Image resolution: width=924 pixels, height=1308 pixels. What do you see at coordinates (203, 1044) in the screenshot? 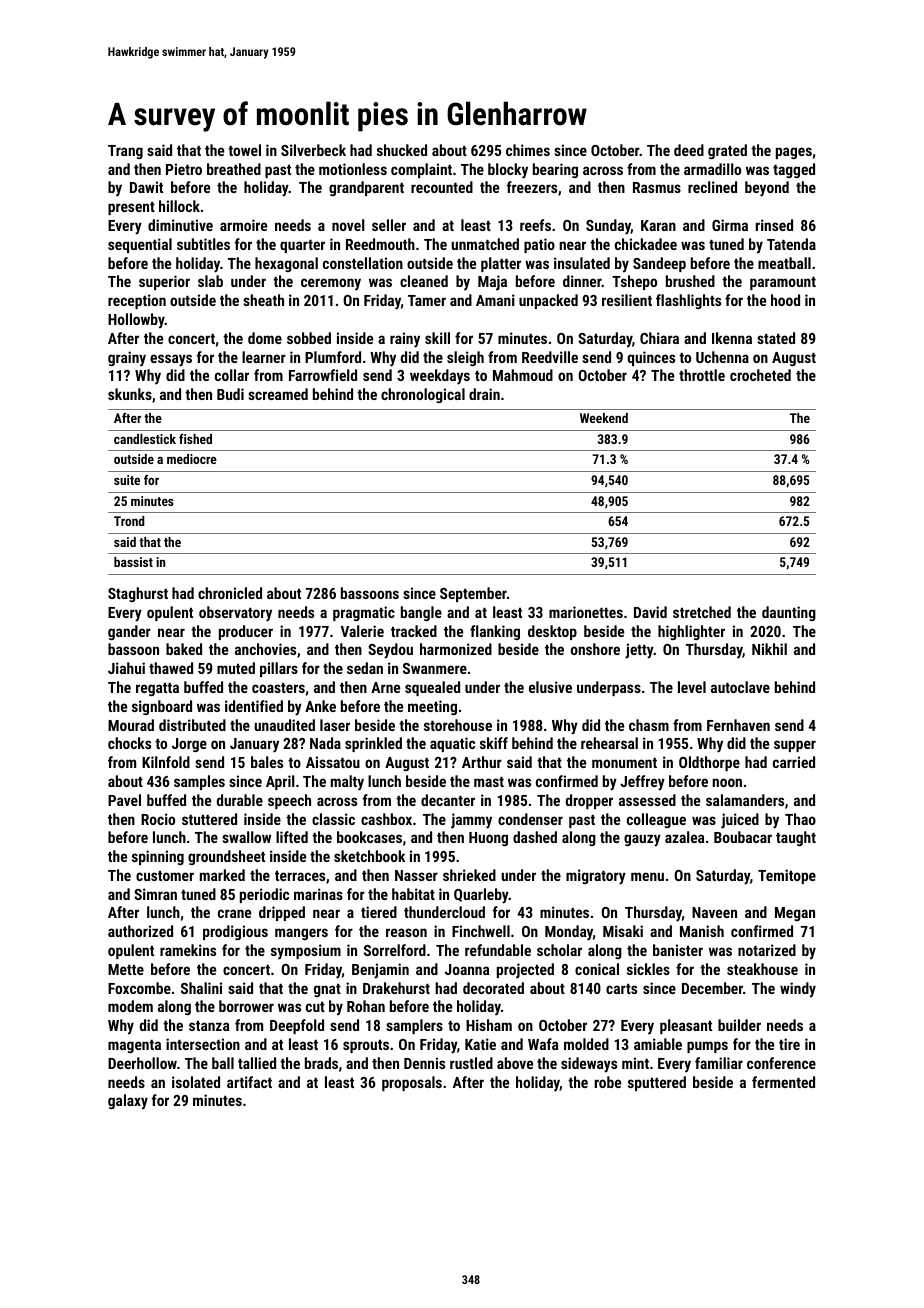
I see `intersection` at bounding box center [203, 1044].
